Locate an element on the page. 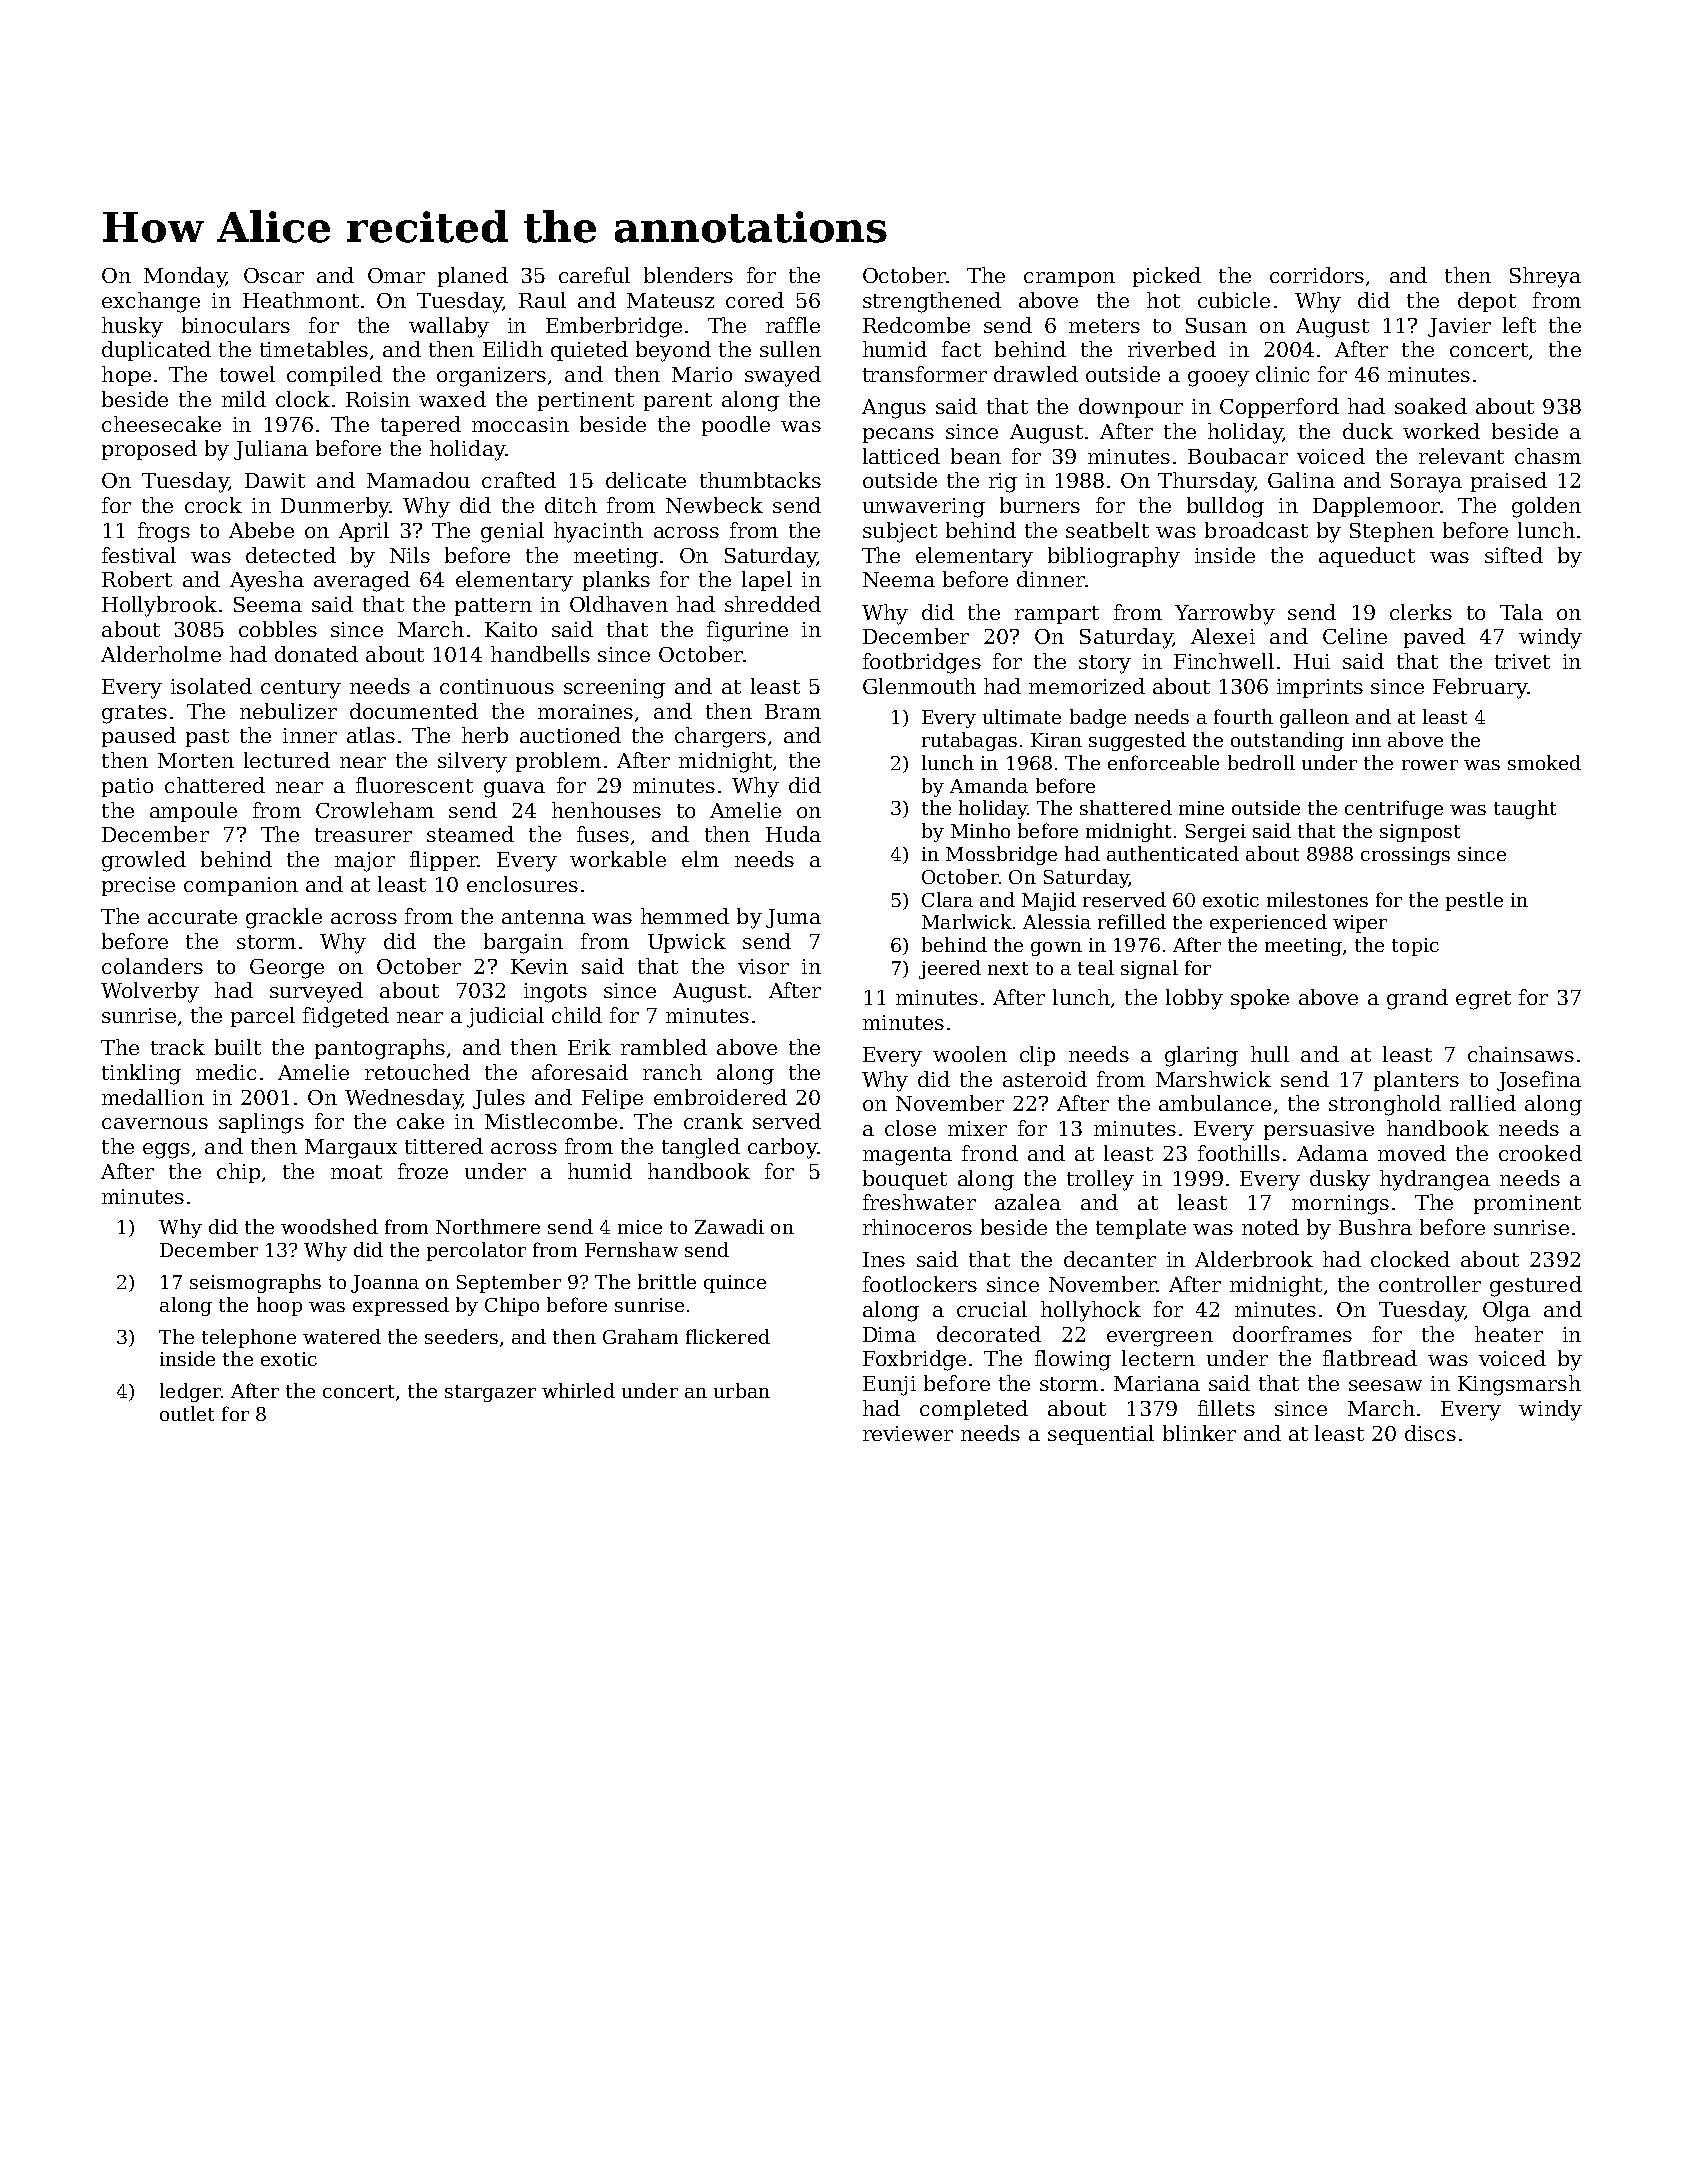  detected is located at coordinates (291, 555).
